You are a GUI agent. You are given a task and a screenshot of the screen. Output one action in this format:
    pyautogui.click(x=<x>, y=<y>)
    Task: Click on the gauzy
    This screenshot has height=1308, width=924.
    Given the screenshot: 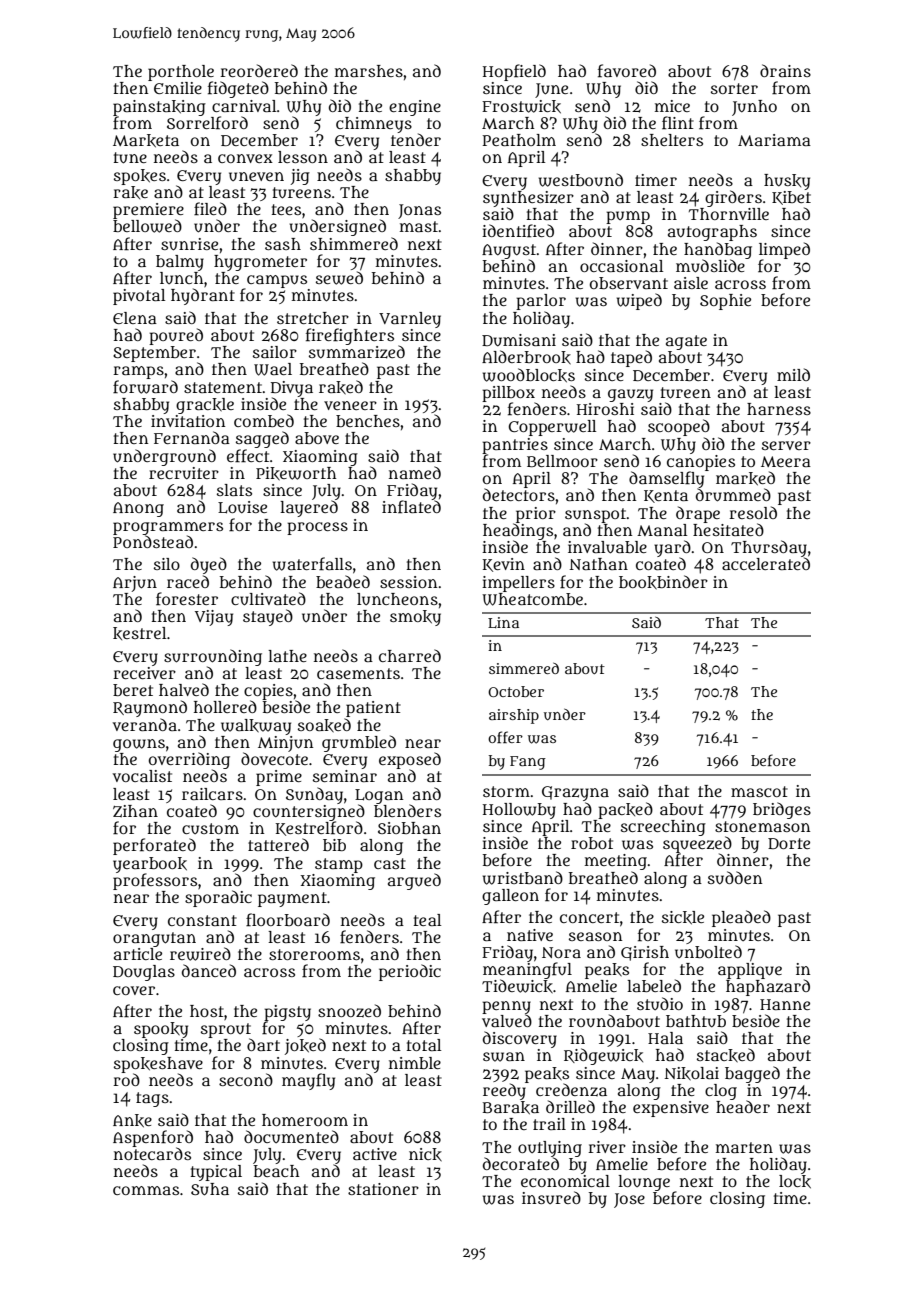 What is the action you would take?
    pyautogui.click(x=630, y=395)
